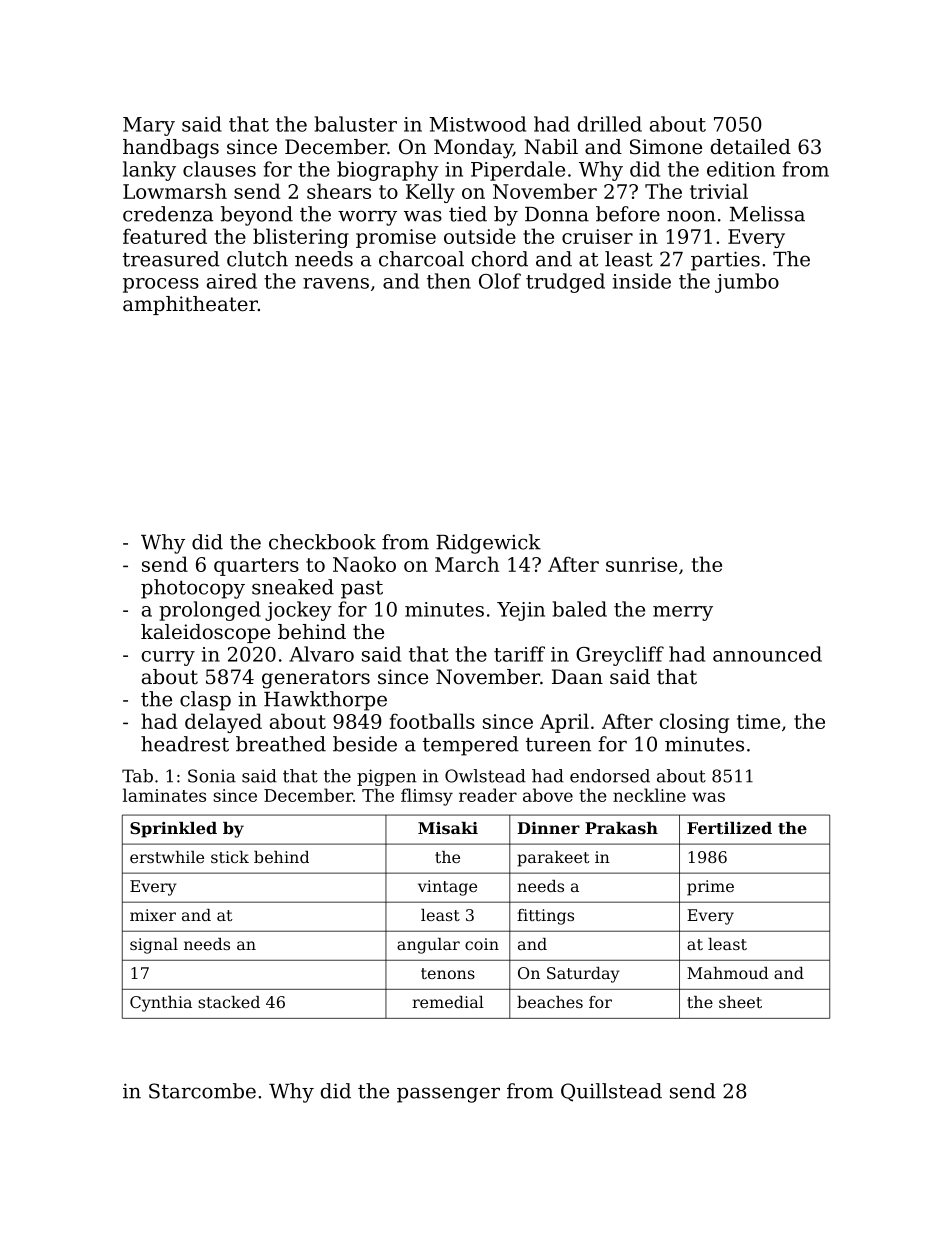 The image size is (952, 1233). What do you see at coordinates (298, 611) in the image?
I see `jockey` at bounding box center [298, 611].
